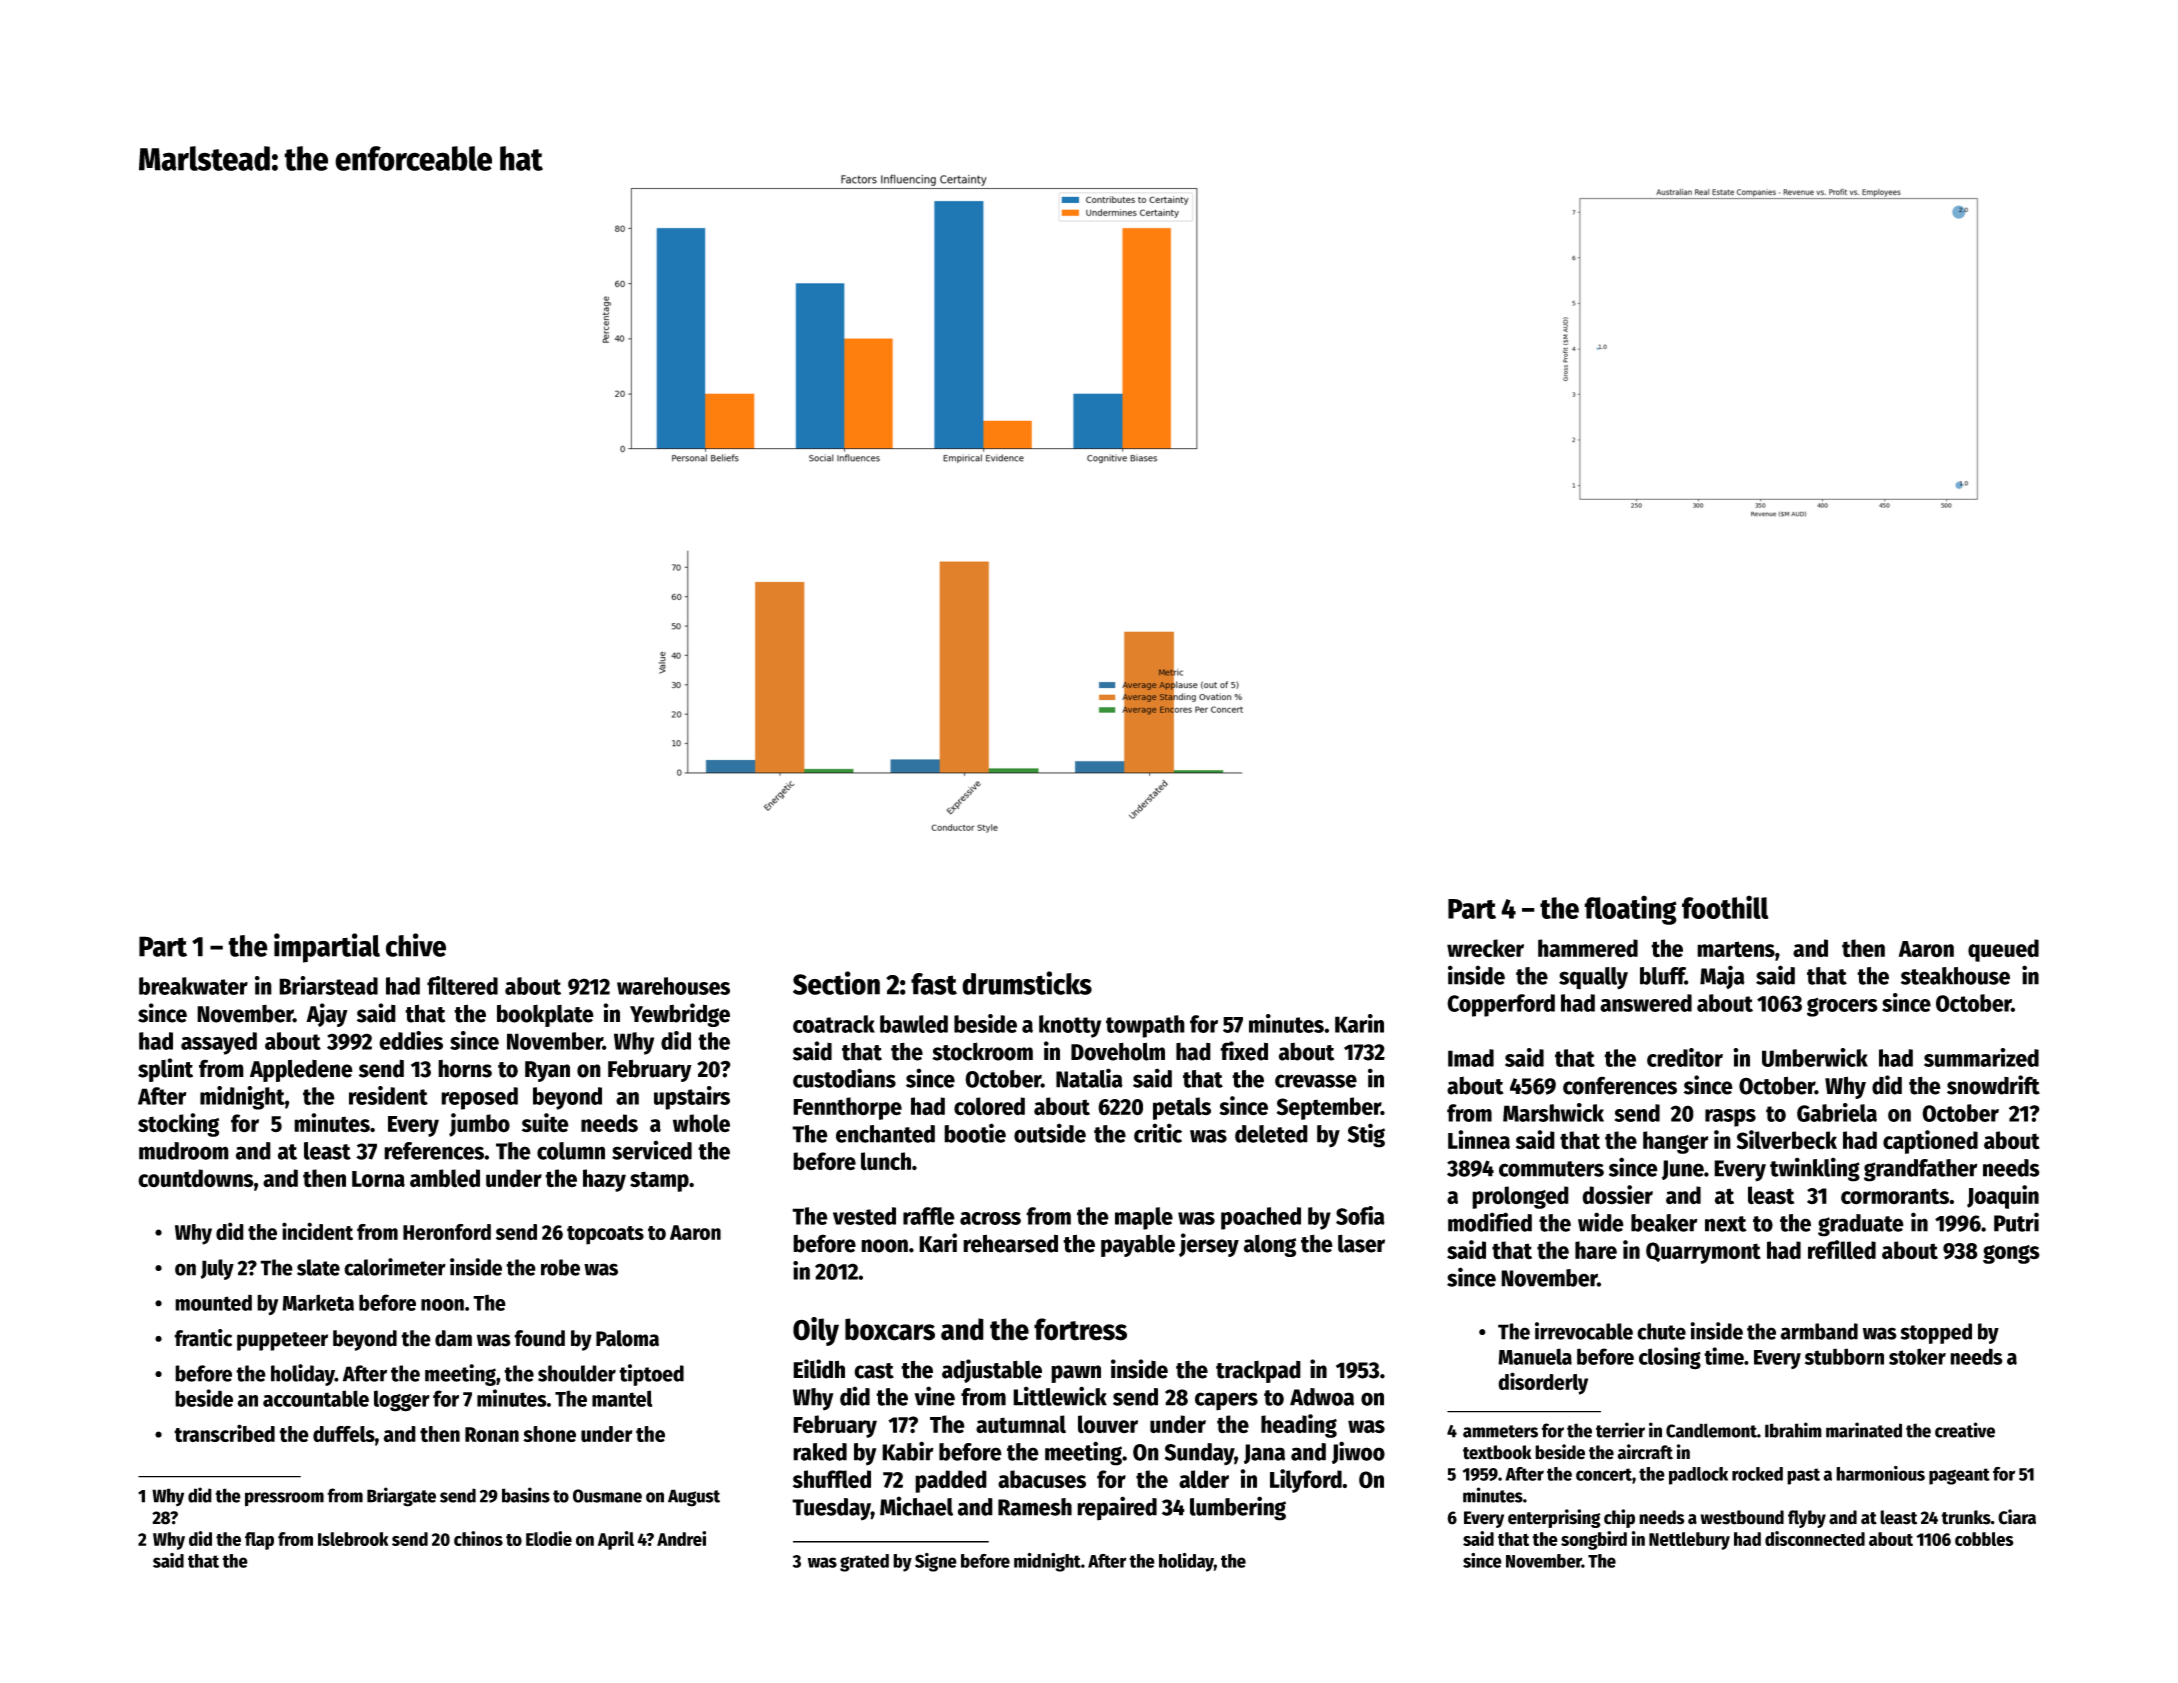  Describe the element at coordinates (1630, 910) in the document. I see `floating` at that location.
